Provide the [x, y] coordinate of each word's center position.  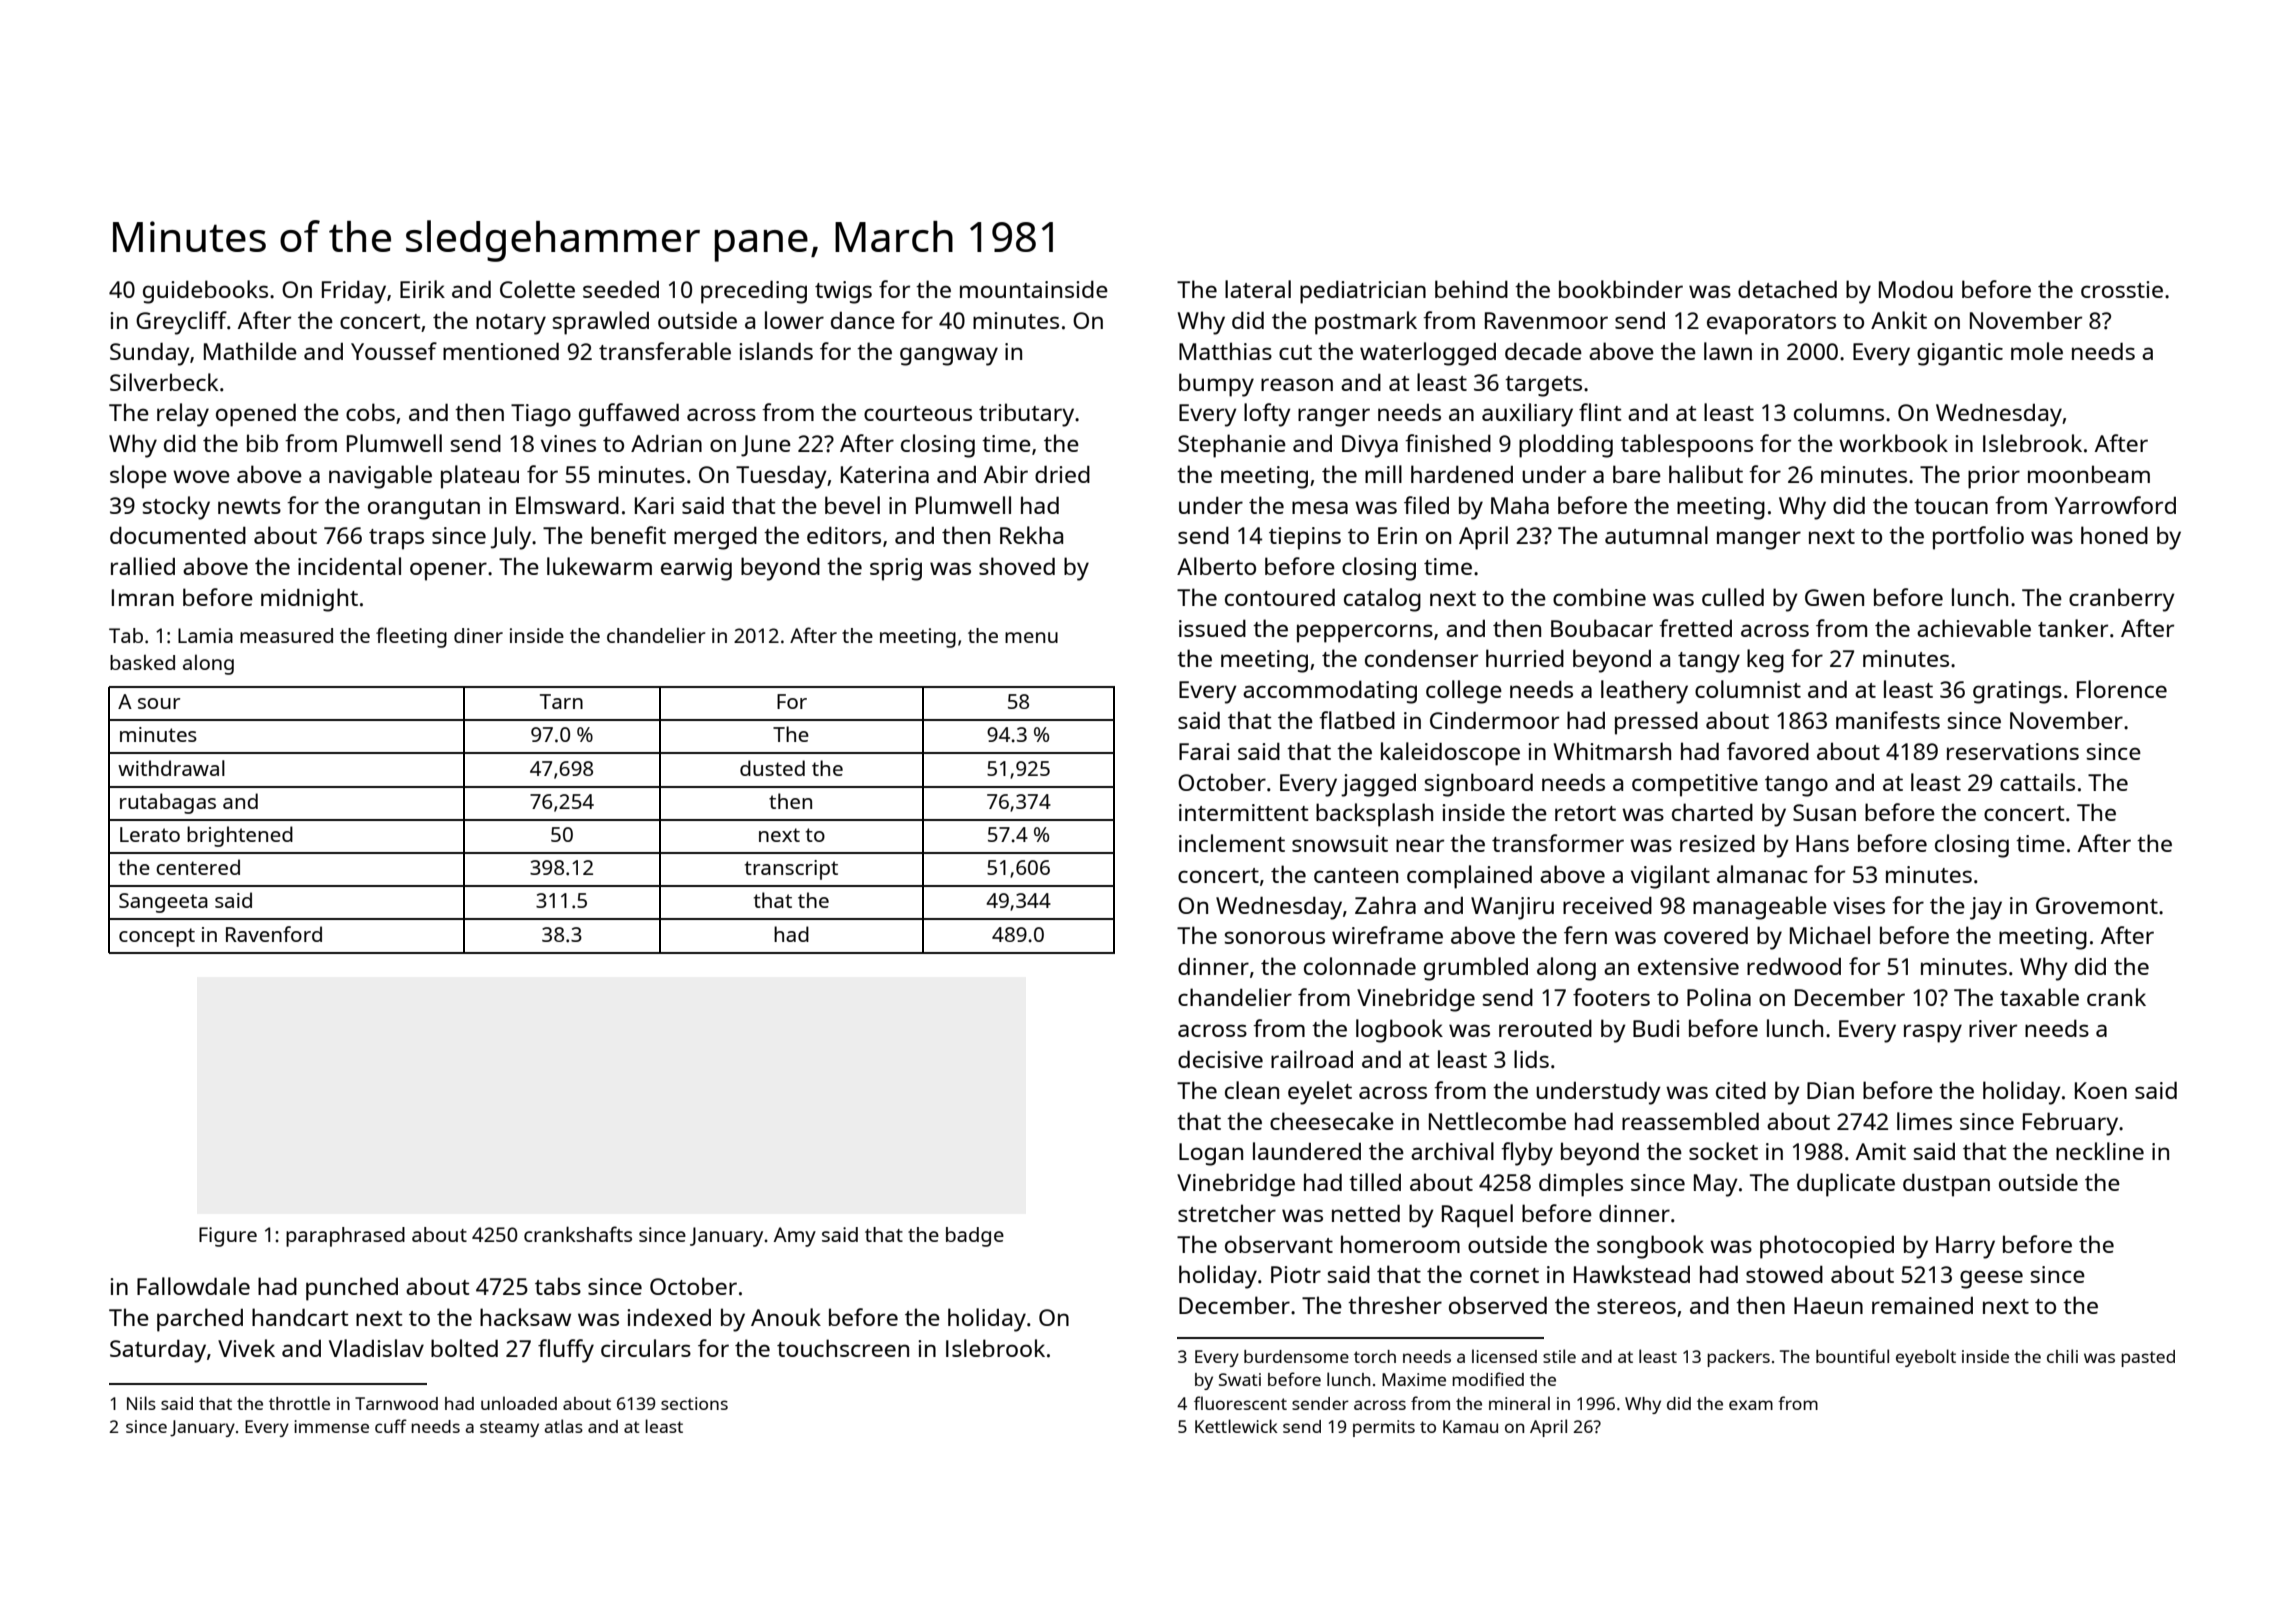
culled [1733, 597]
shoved [1017, 566]
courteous [918, 413]
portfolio [1978, 538]
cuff [391, 1426]
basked [142, 662]
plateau [480, 477]
